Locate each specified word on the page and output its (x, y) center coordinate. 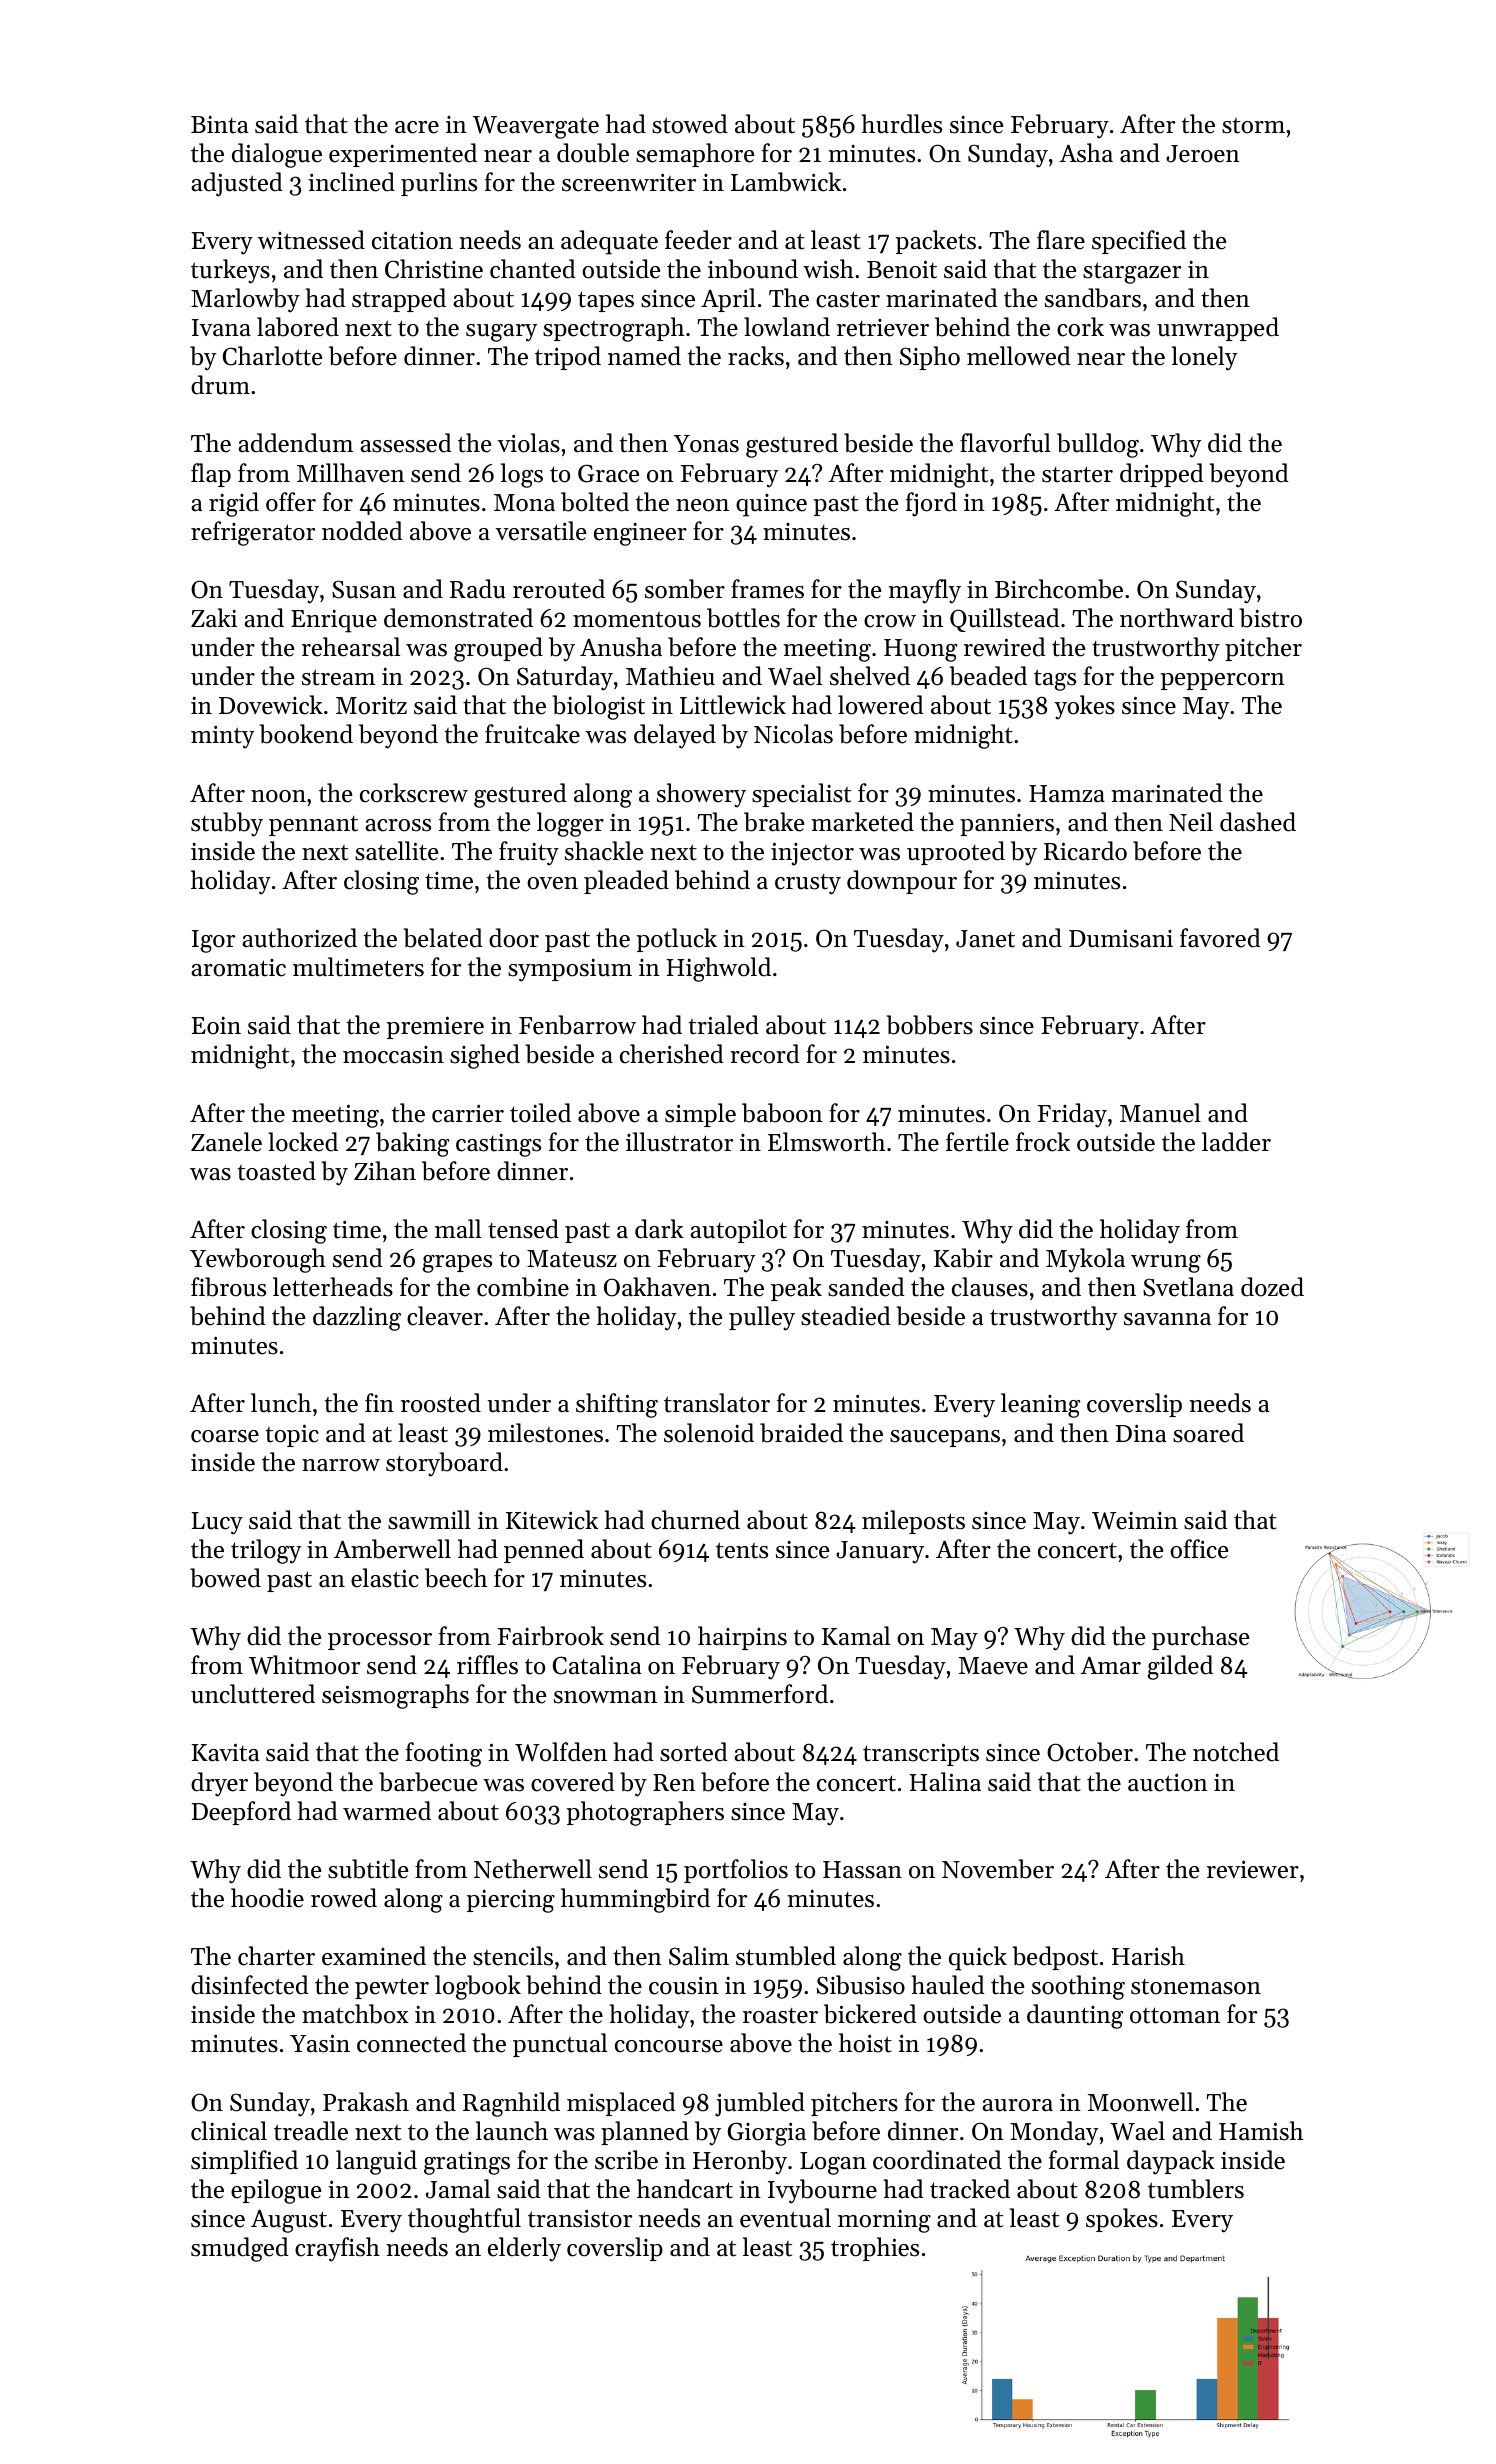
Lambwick (786, 182)
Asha (1086, 153)
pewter (392, 1988)
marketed (862, 822)
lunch (281, 1403)
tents (742, 1550)
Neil (1191, 822)
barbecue (428, 1782)
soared (1208, 1433)
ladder (1236, 1142)
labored (298, 327)
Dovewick (271, 705)
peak (796, 1289)
